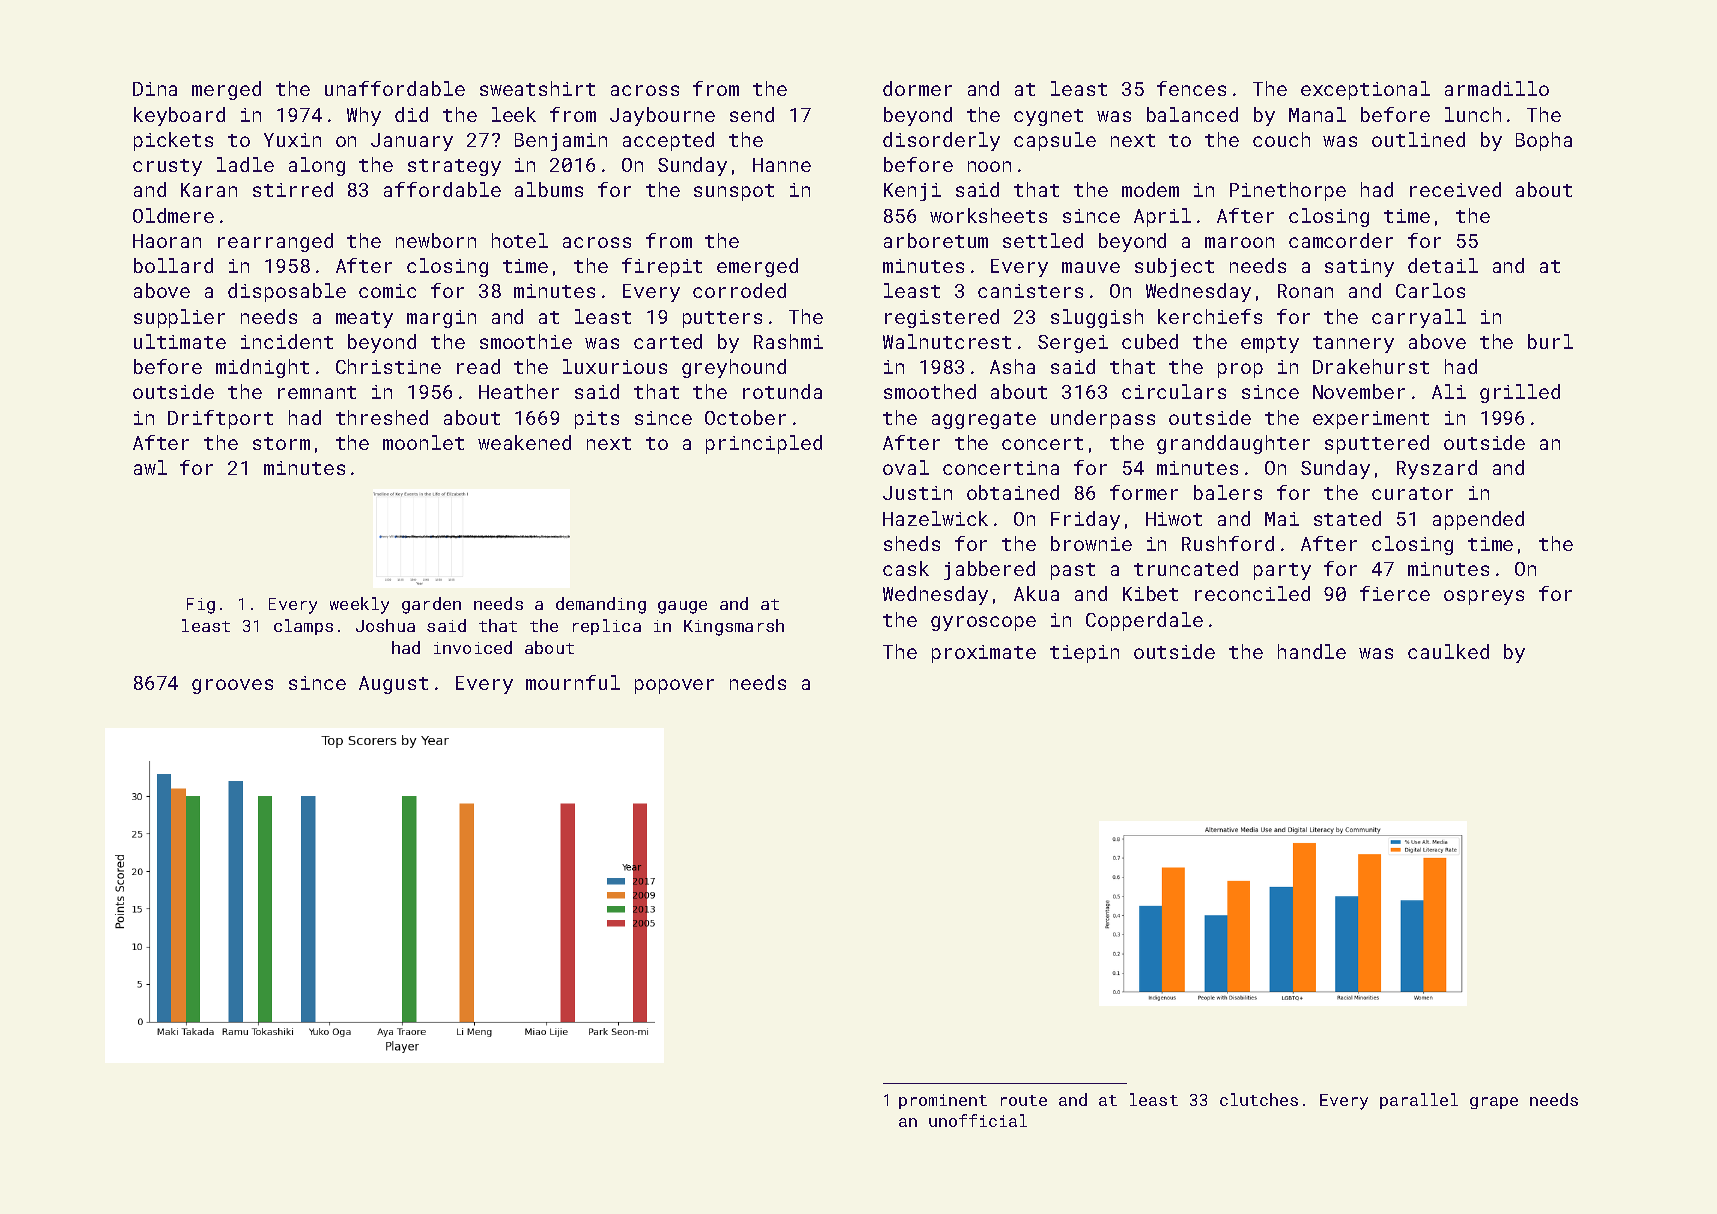 The image size is (1717, 1214). What do you see at coordinates (303, 627) in the screenshot?
I see `clamps` at bounding box center [303, 627].
